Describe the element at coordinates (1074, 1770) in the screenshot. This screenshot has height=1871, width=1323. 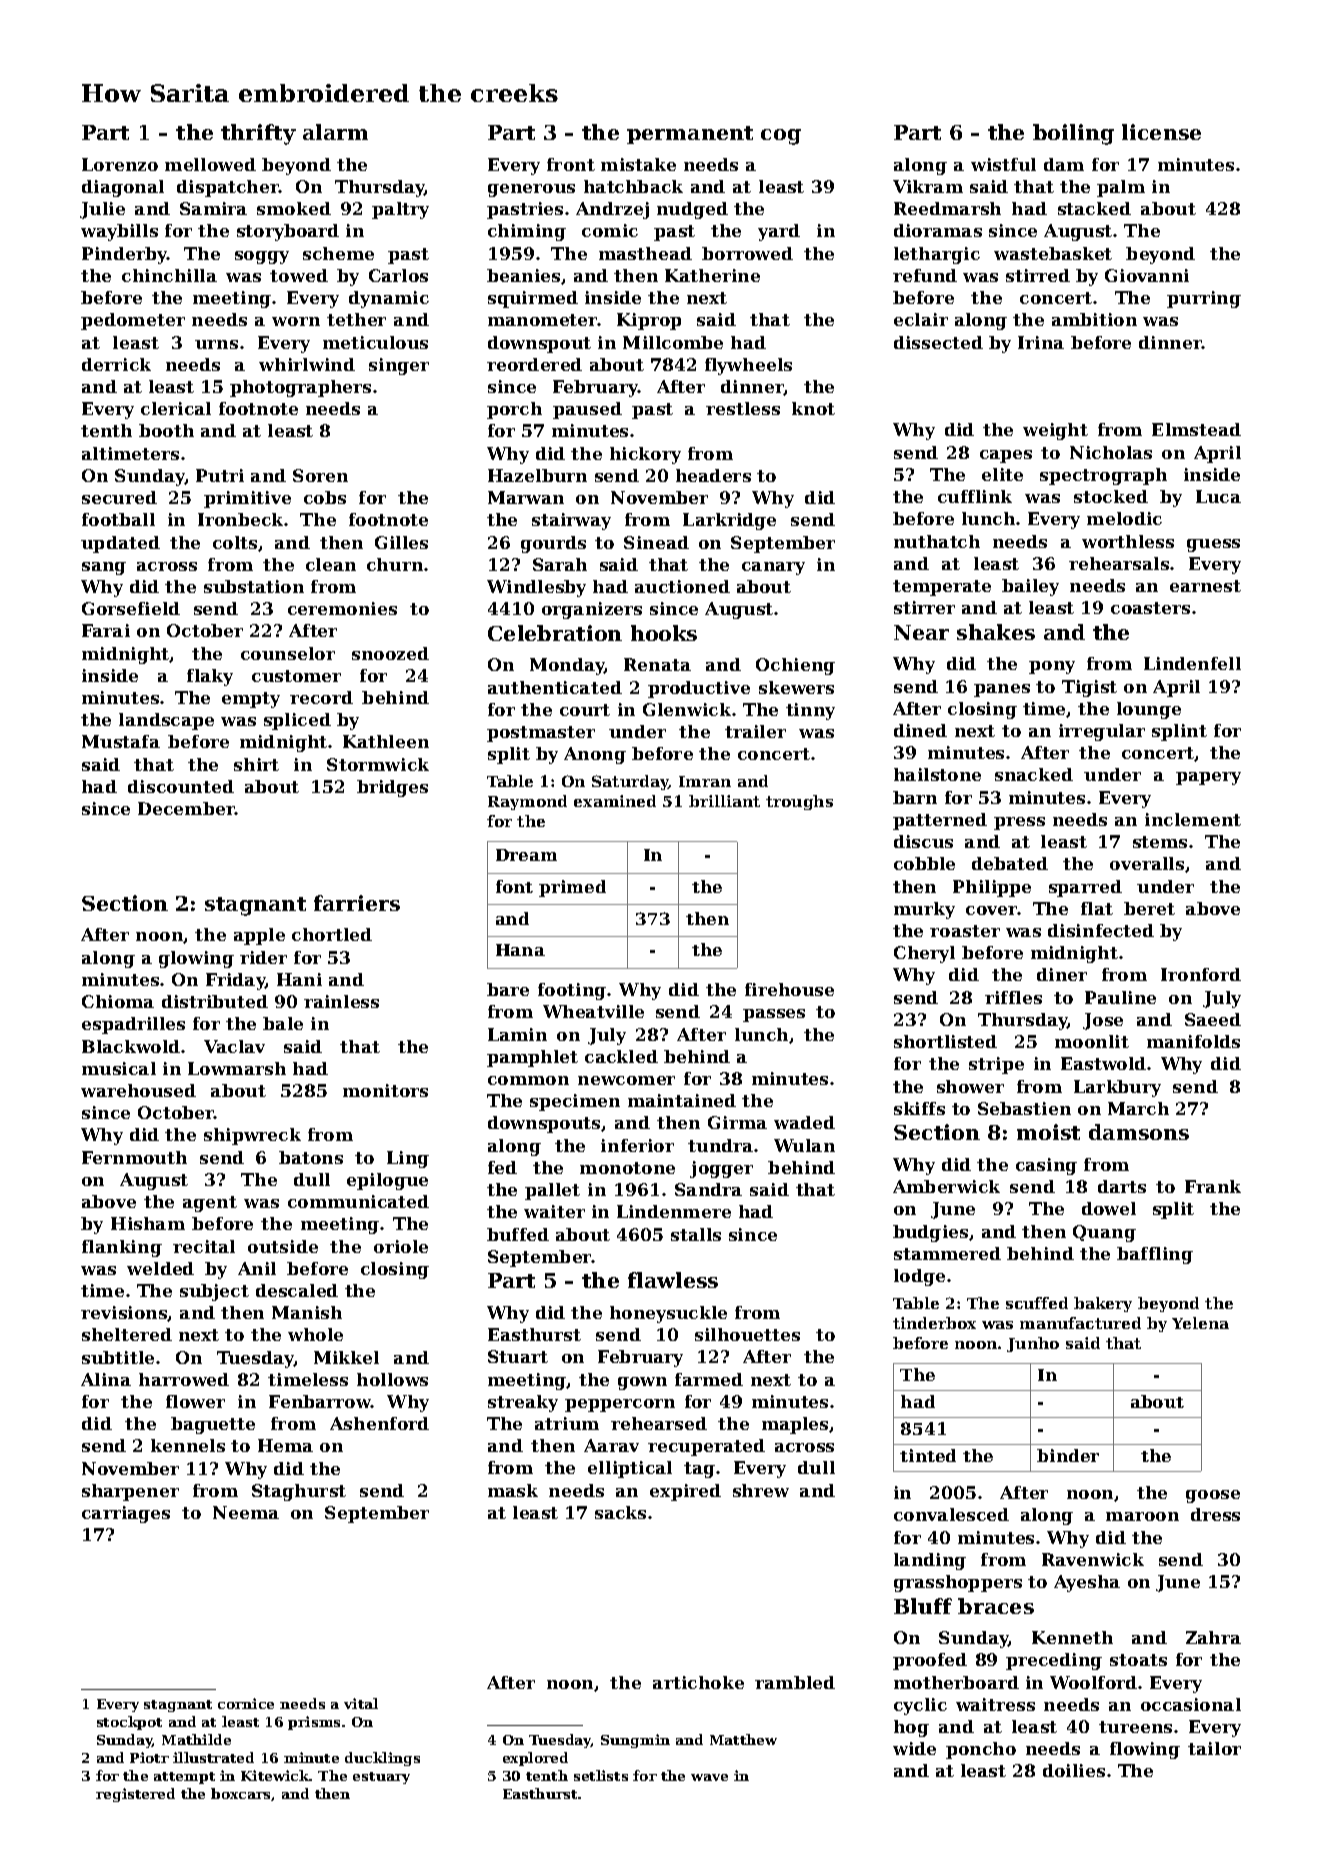
I see `doilies` at that location.
